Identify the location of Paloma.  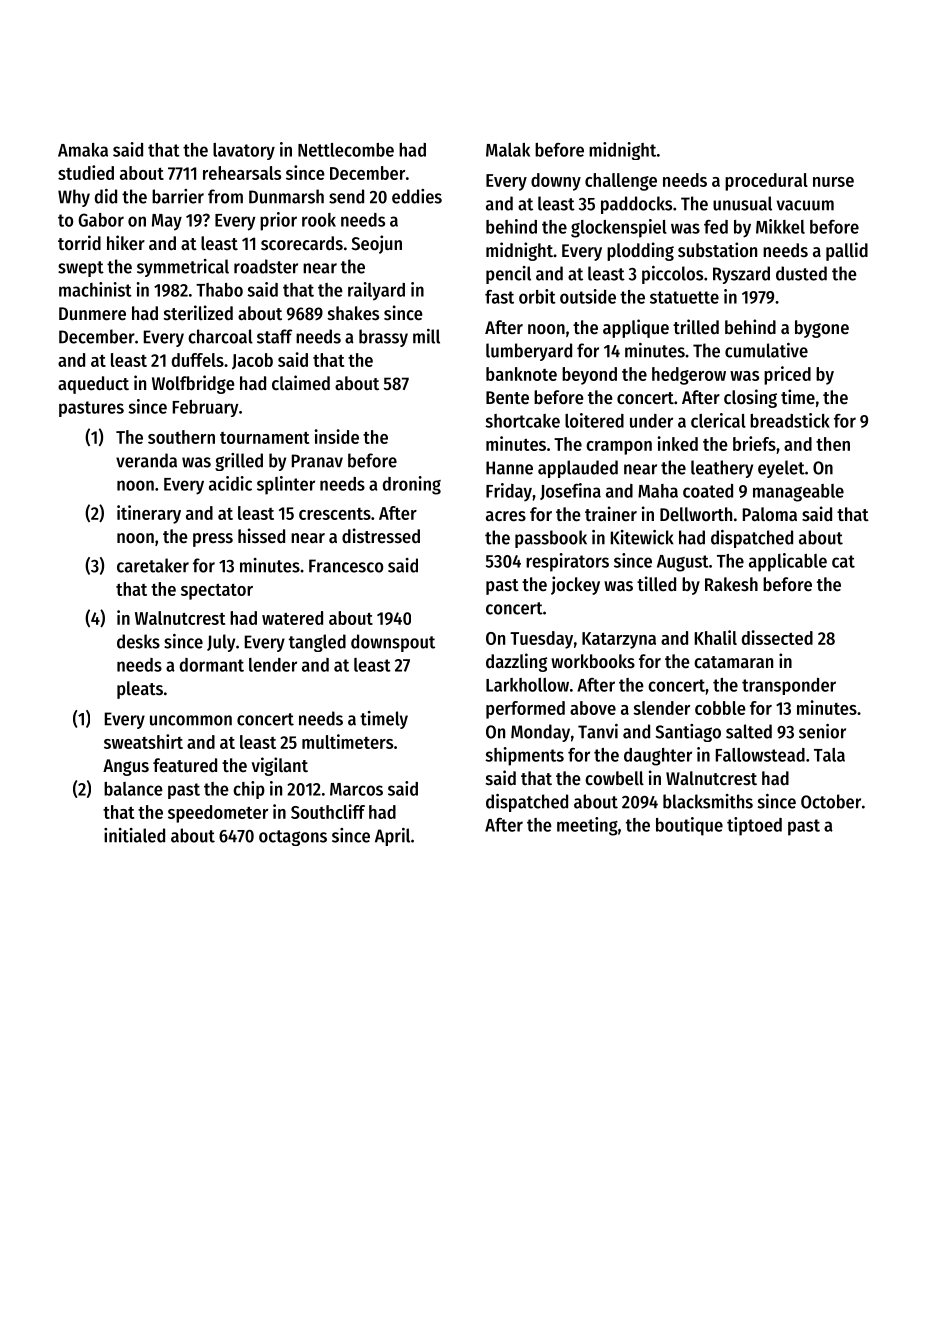
(770, 514).
